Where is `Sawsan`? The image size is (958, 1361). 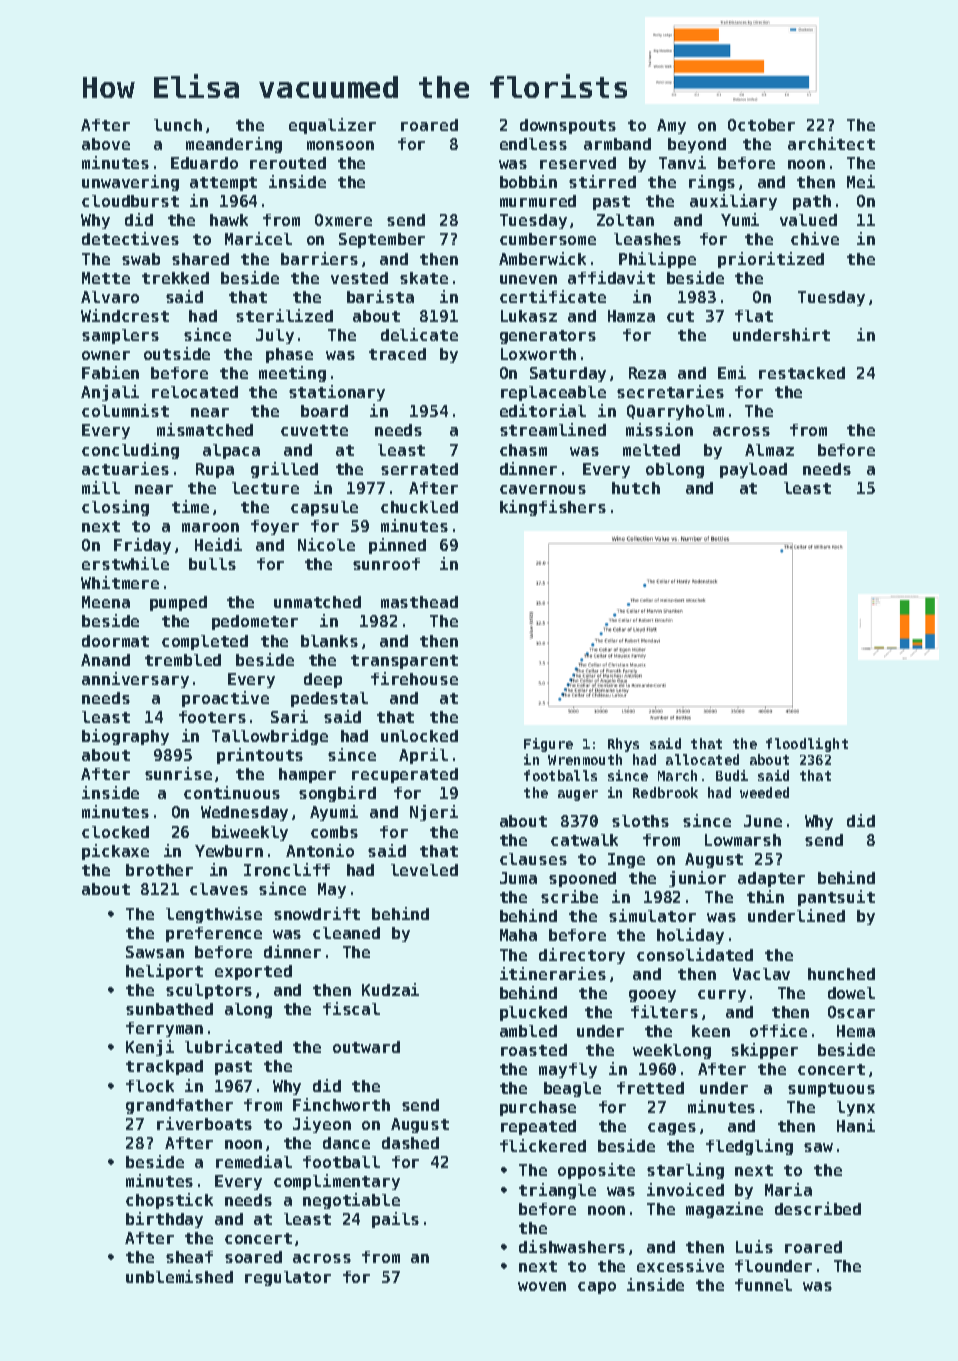 Sawsan is located at coordinates (155, 952).
